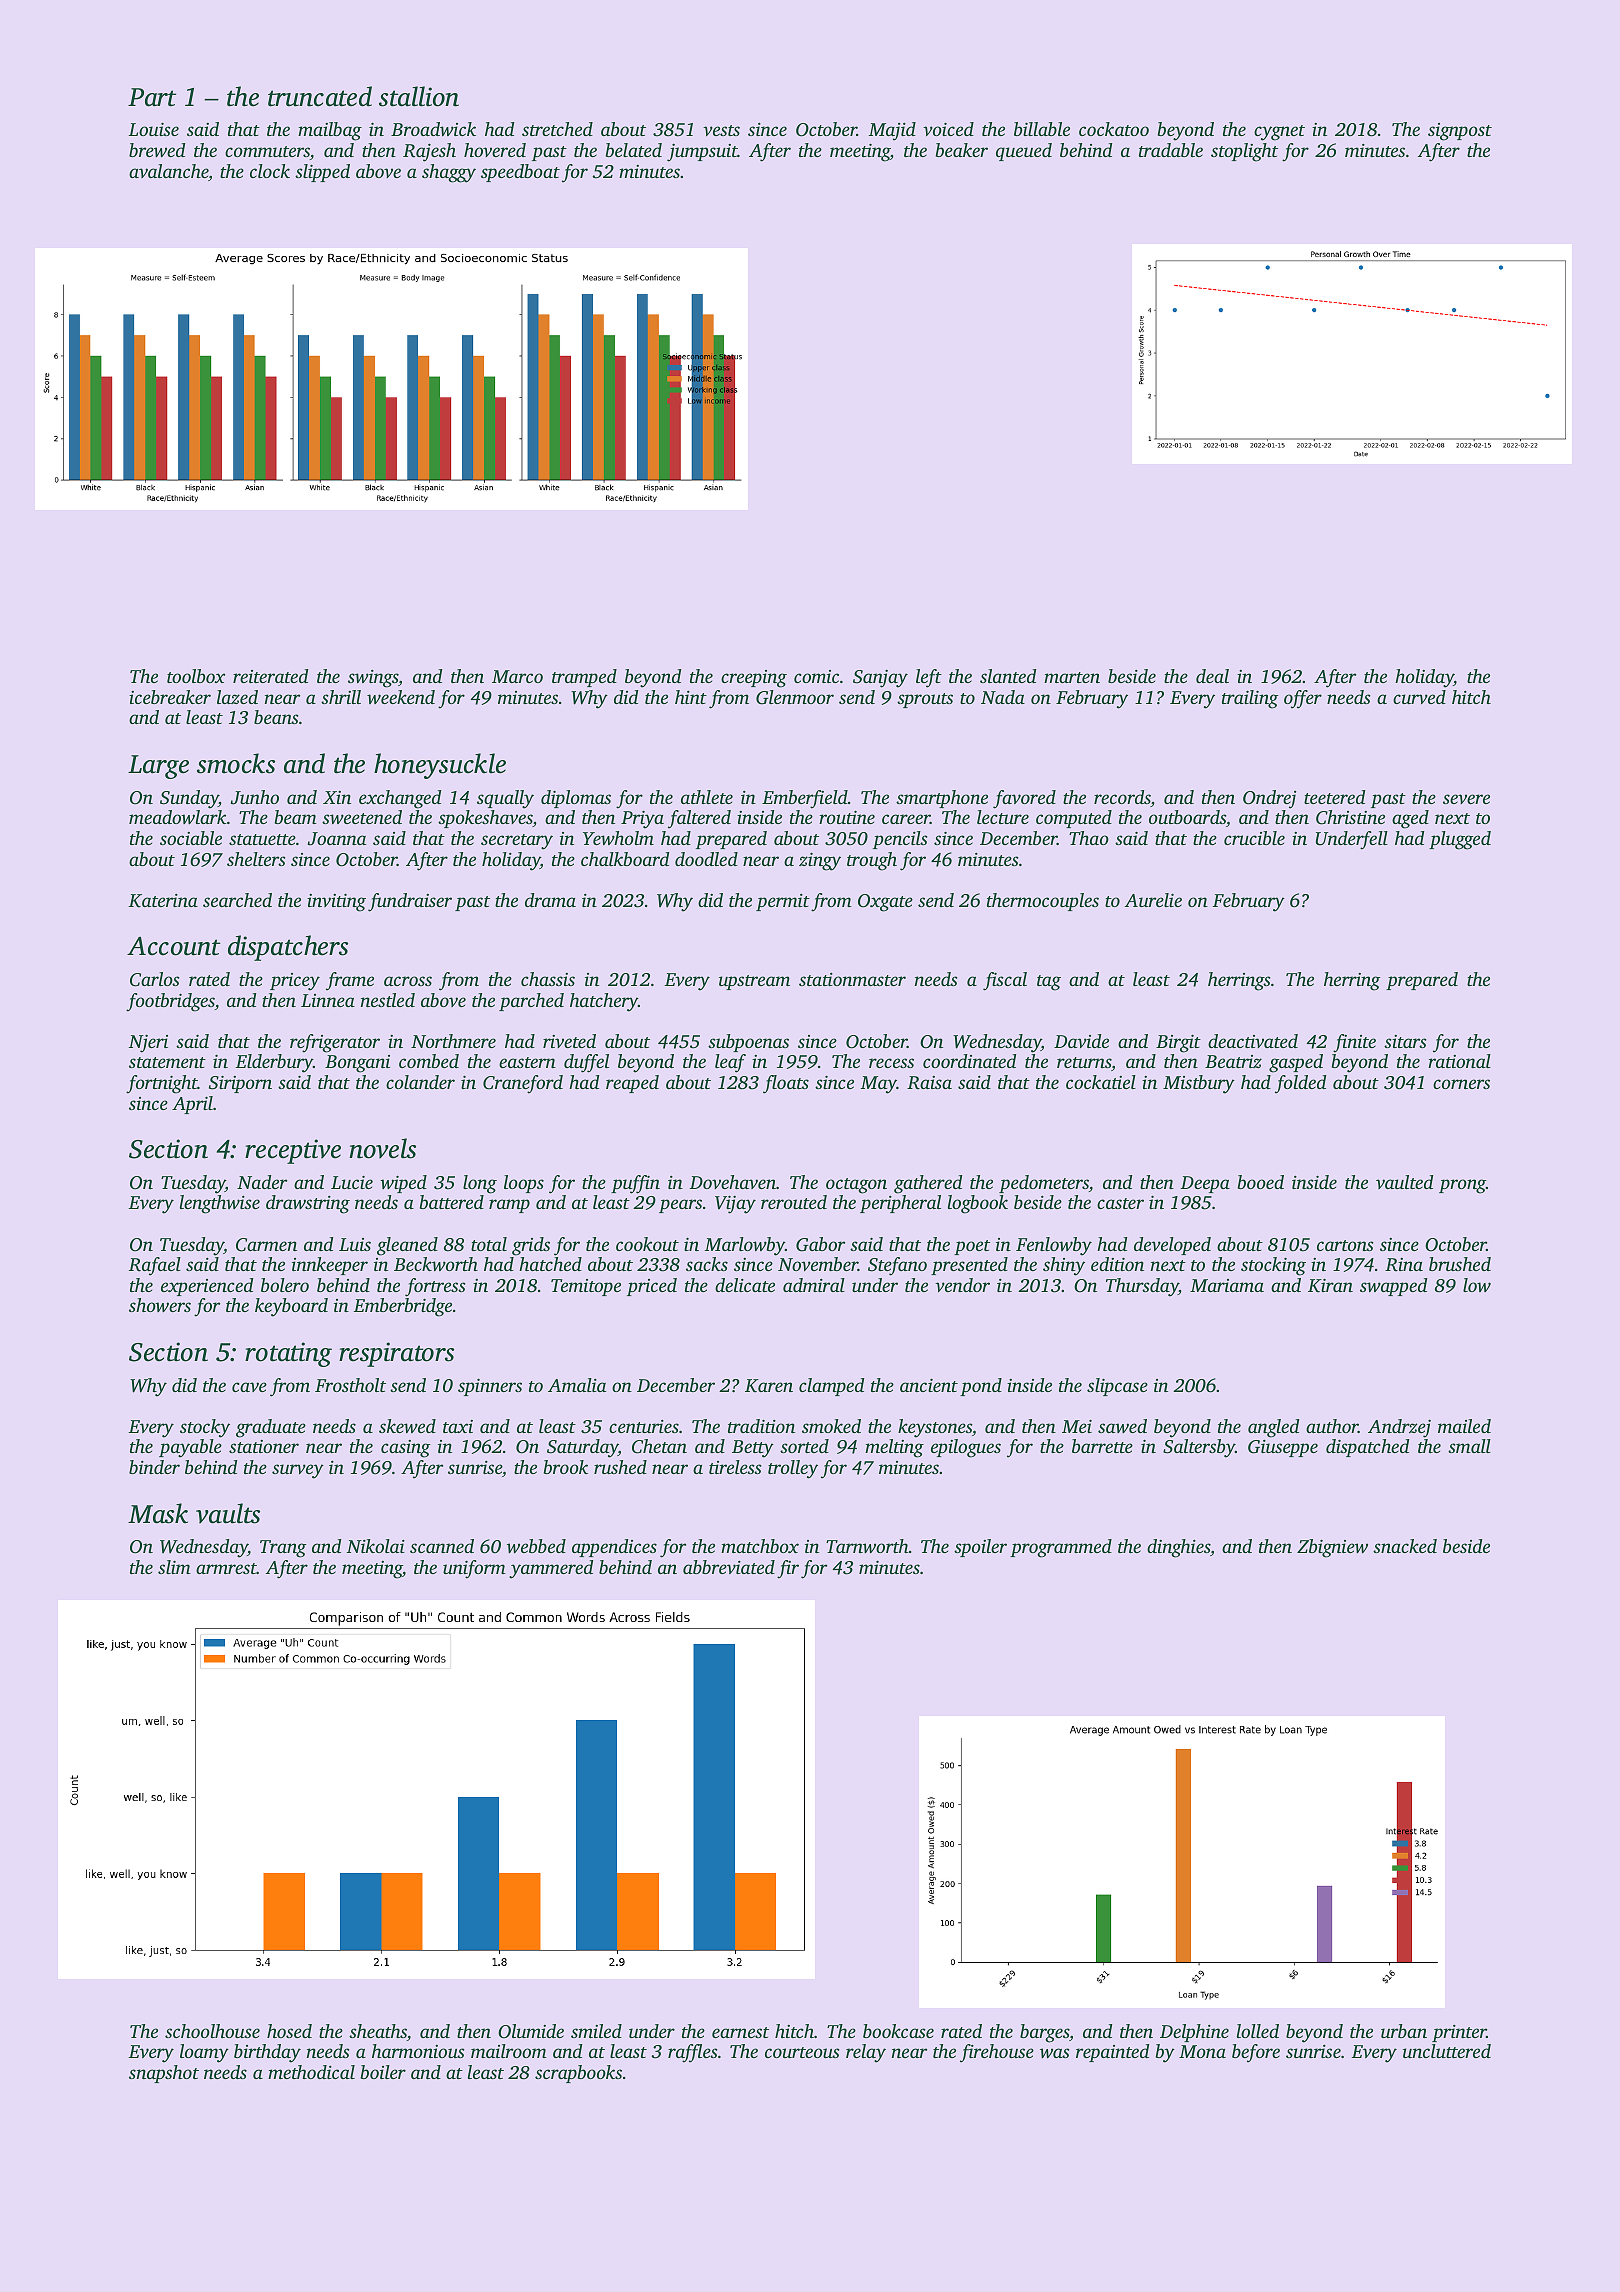  What do you see at coordinates (1419, 697) in the document?
I see `curved` at bounding box center [1419, 697].
